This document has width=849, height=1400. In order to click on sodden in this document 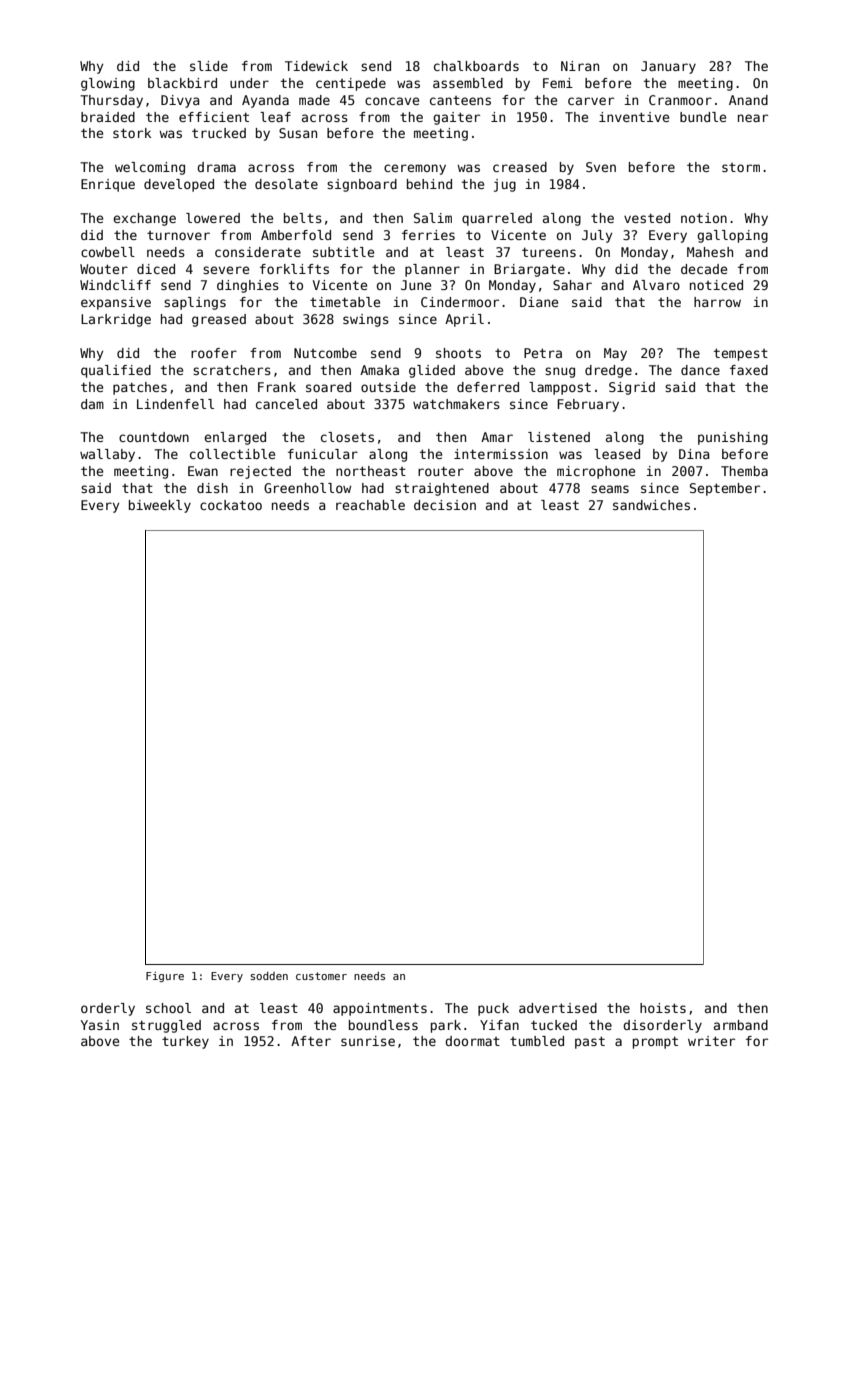, I will do `click(269, 976)`.
